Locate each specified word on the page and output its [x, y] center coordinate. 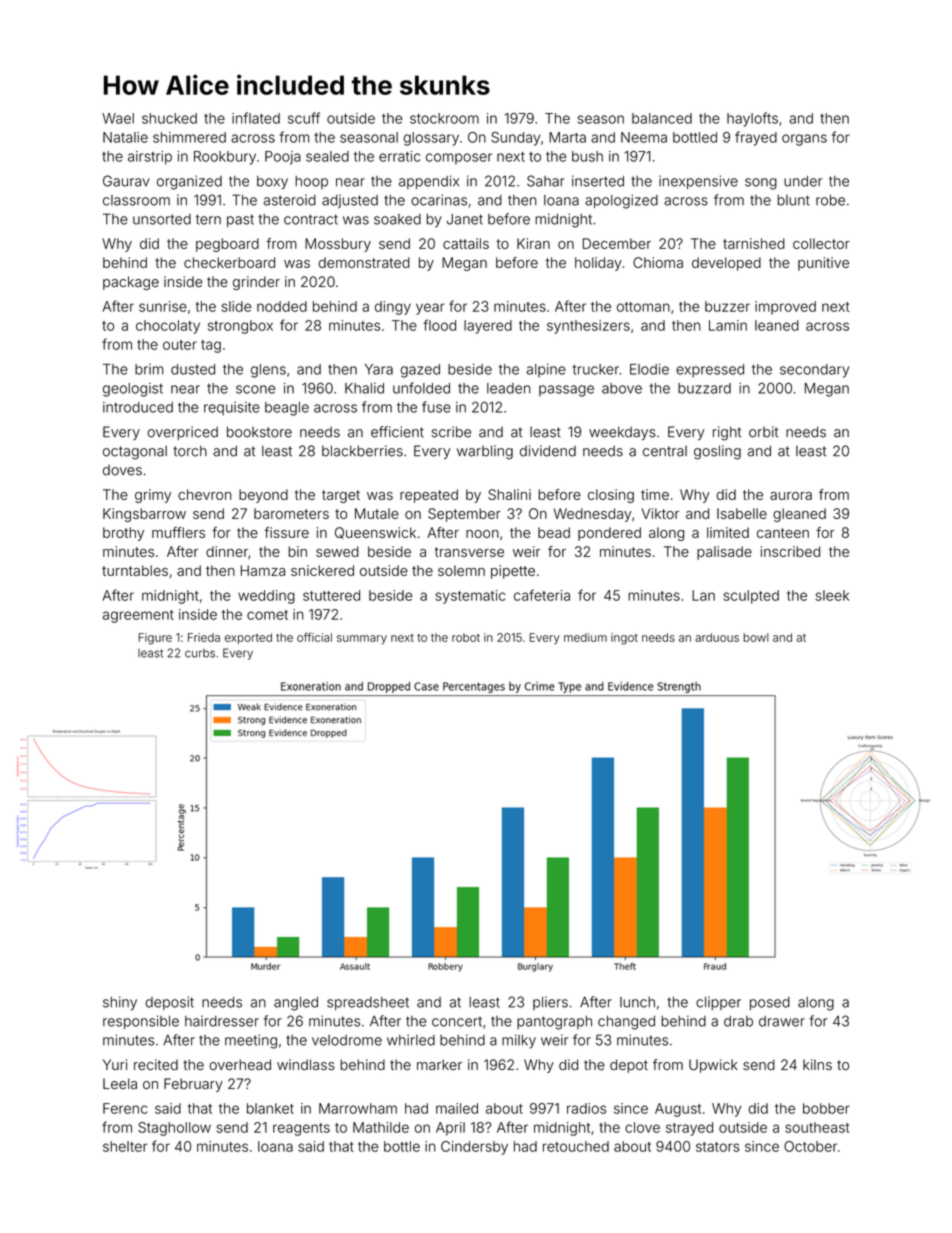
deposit [169, 1003]
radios [586, 1108]
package [131, 283]
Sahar [546, 181]
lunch [637, 1002]
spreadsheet [368, 1003]
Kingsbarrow [144, 515]
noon [482, 534]
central [665, 451]
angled [296, 1004]
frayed [756, 138]
